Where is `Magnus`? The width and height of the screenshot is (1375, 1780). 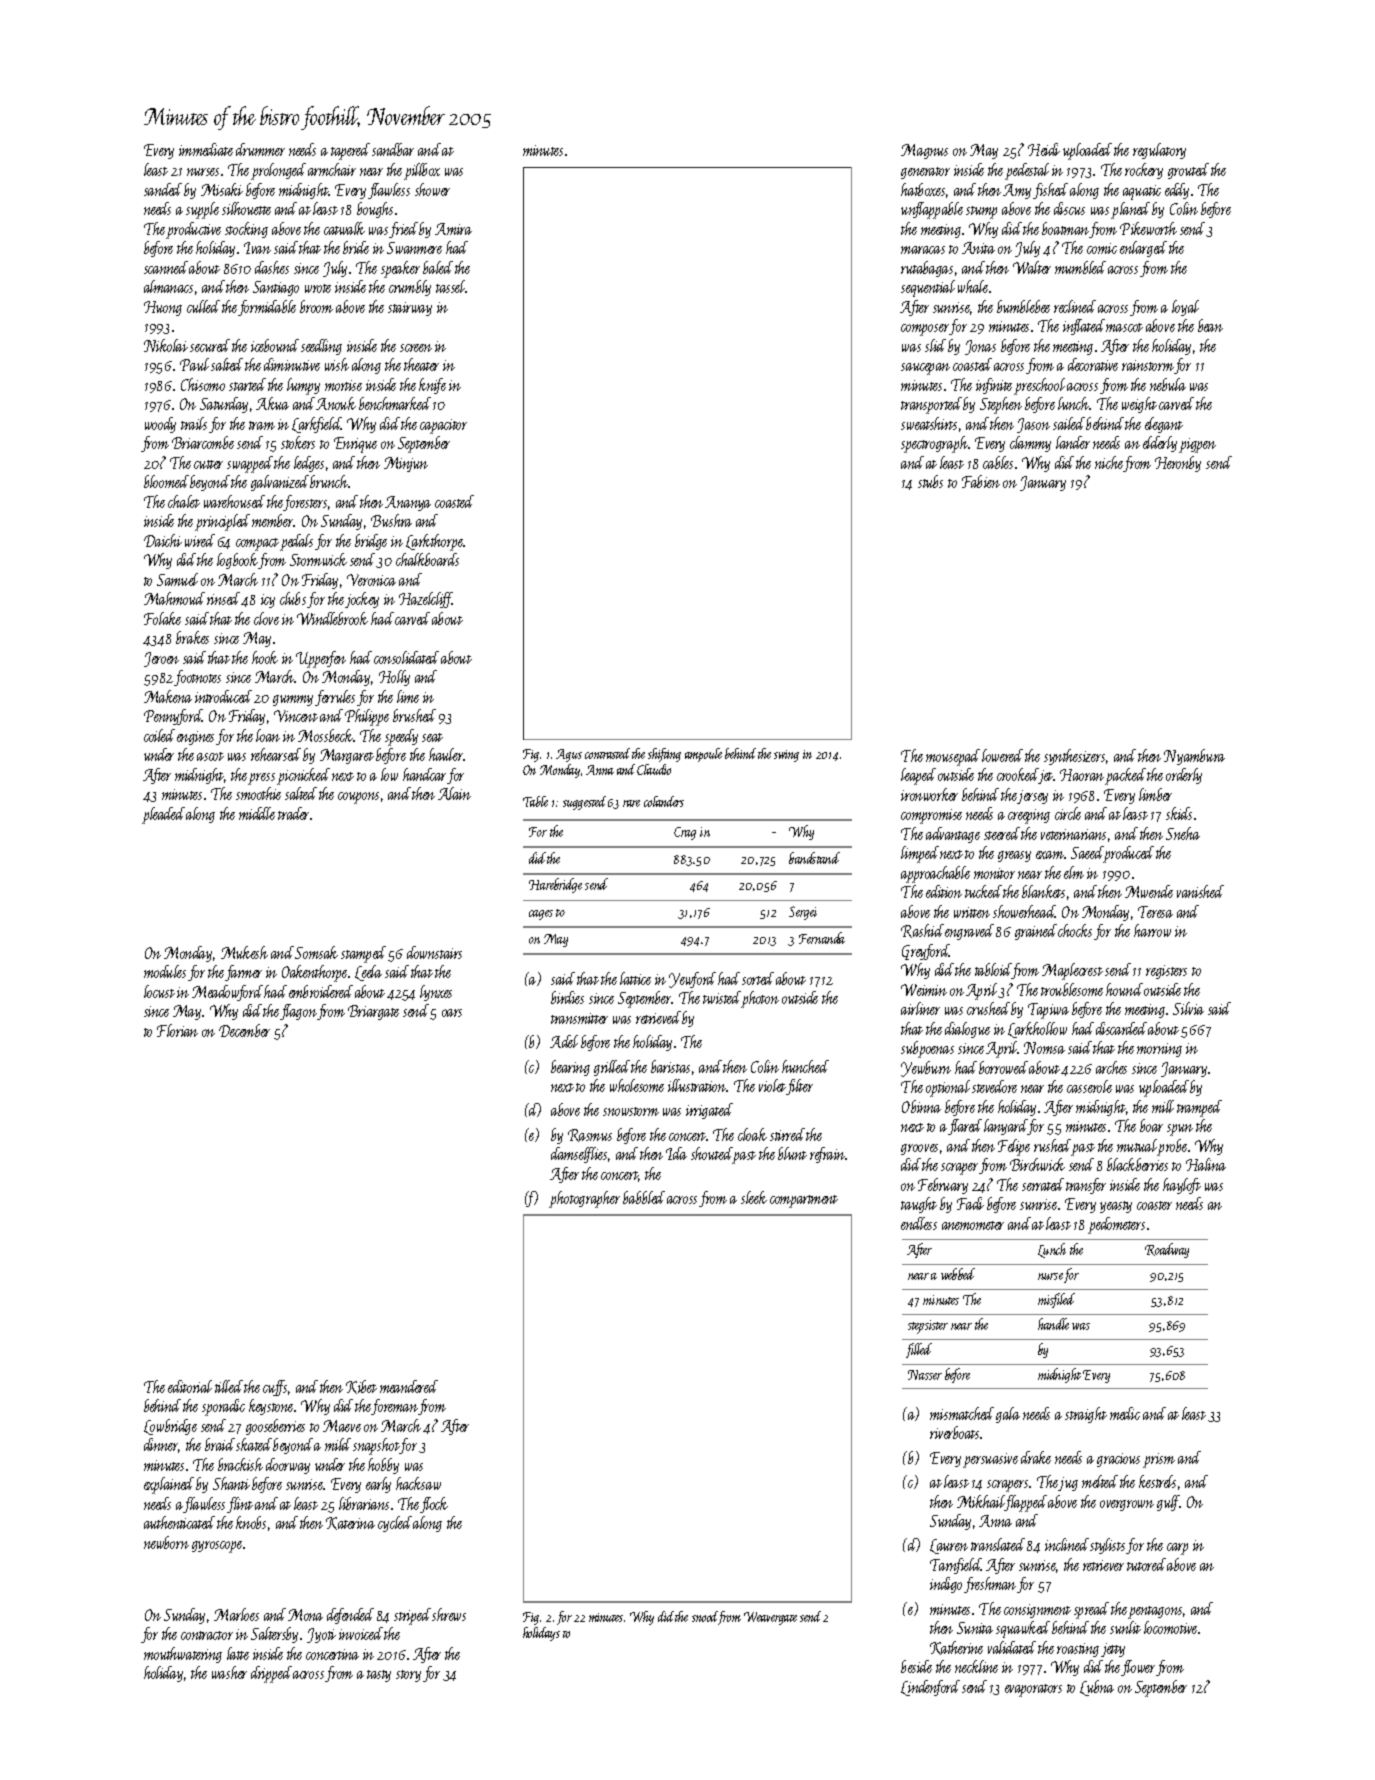
Magnus is located at coordinates (924, 151).
